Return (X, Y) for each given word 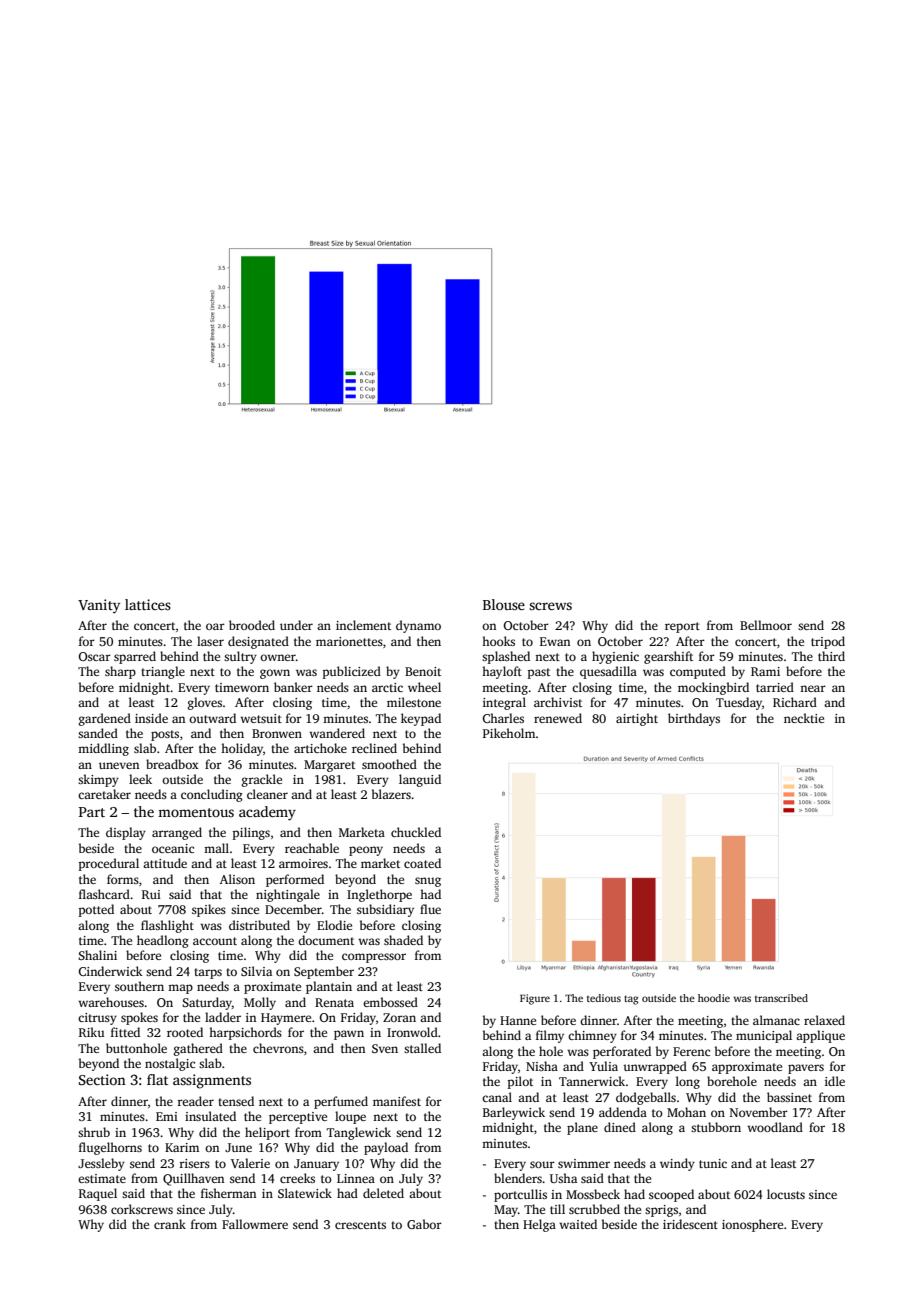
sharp (120, 672)
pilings (251, 833)
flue (430, 909)
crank (170, 1224)
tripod (828, 642)
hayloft (502, 672)
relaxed (824, 1020)
